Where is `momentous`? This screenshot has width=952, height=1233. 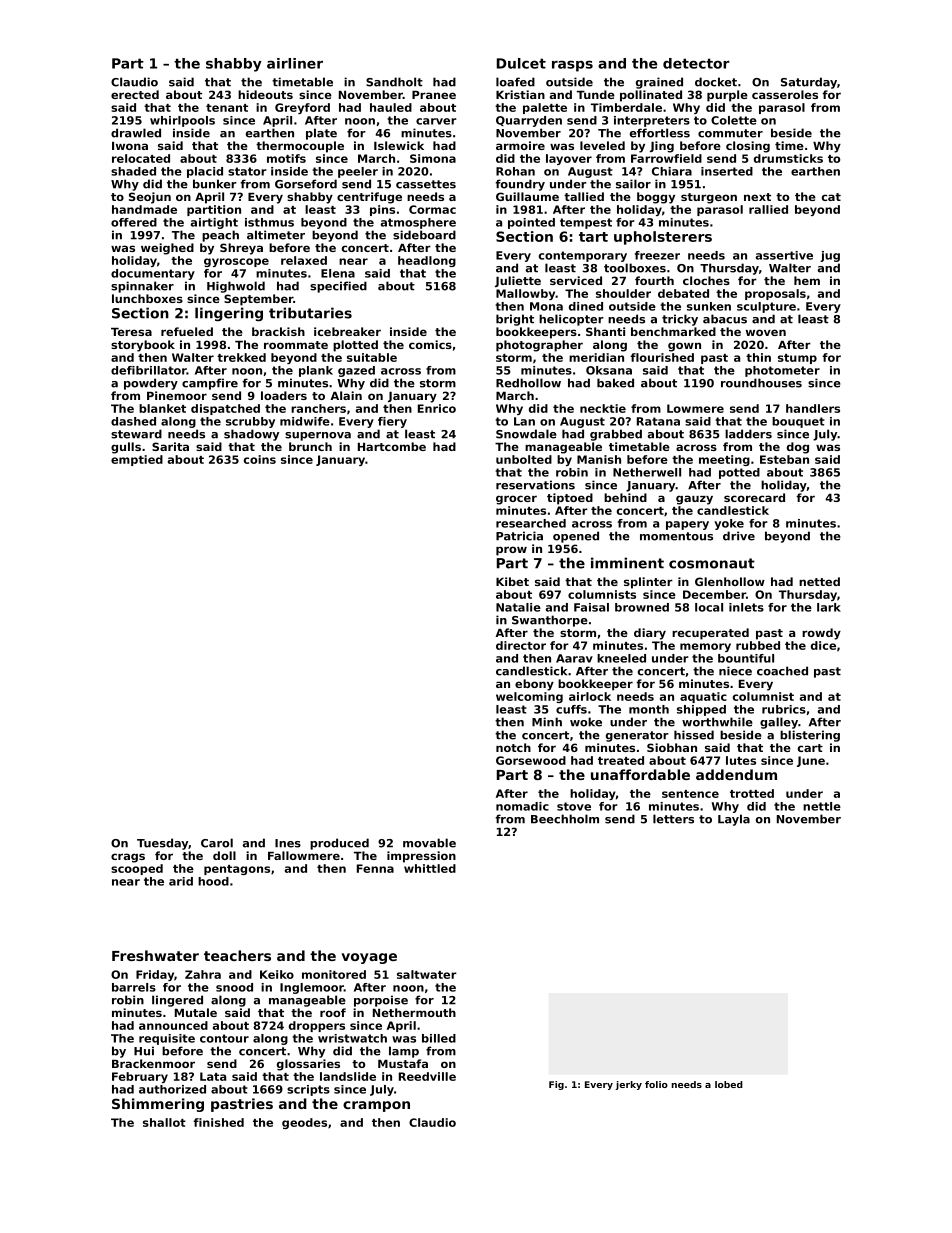 momentous is located at coordinates (676, 536).
